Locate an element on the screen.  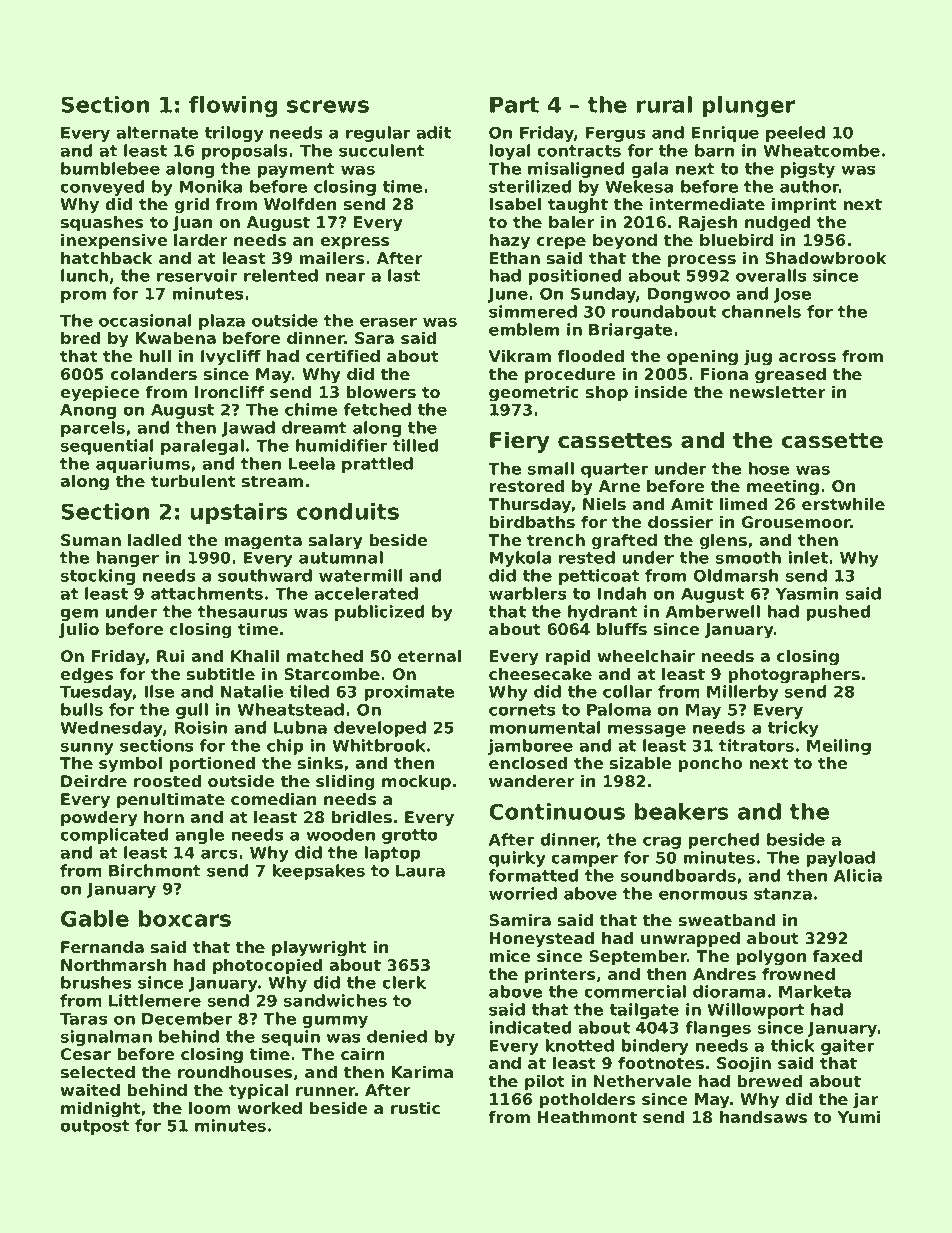
screws is located at coordinates (328, 106).
